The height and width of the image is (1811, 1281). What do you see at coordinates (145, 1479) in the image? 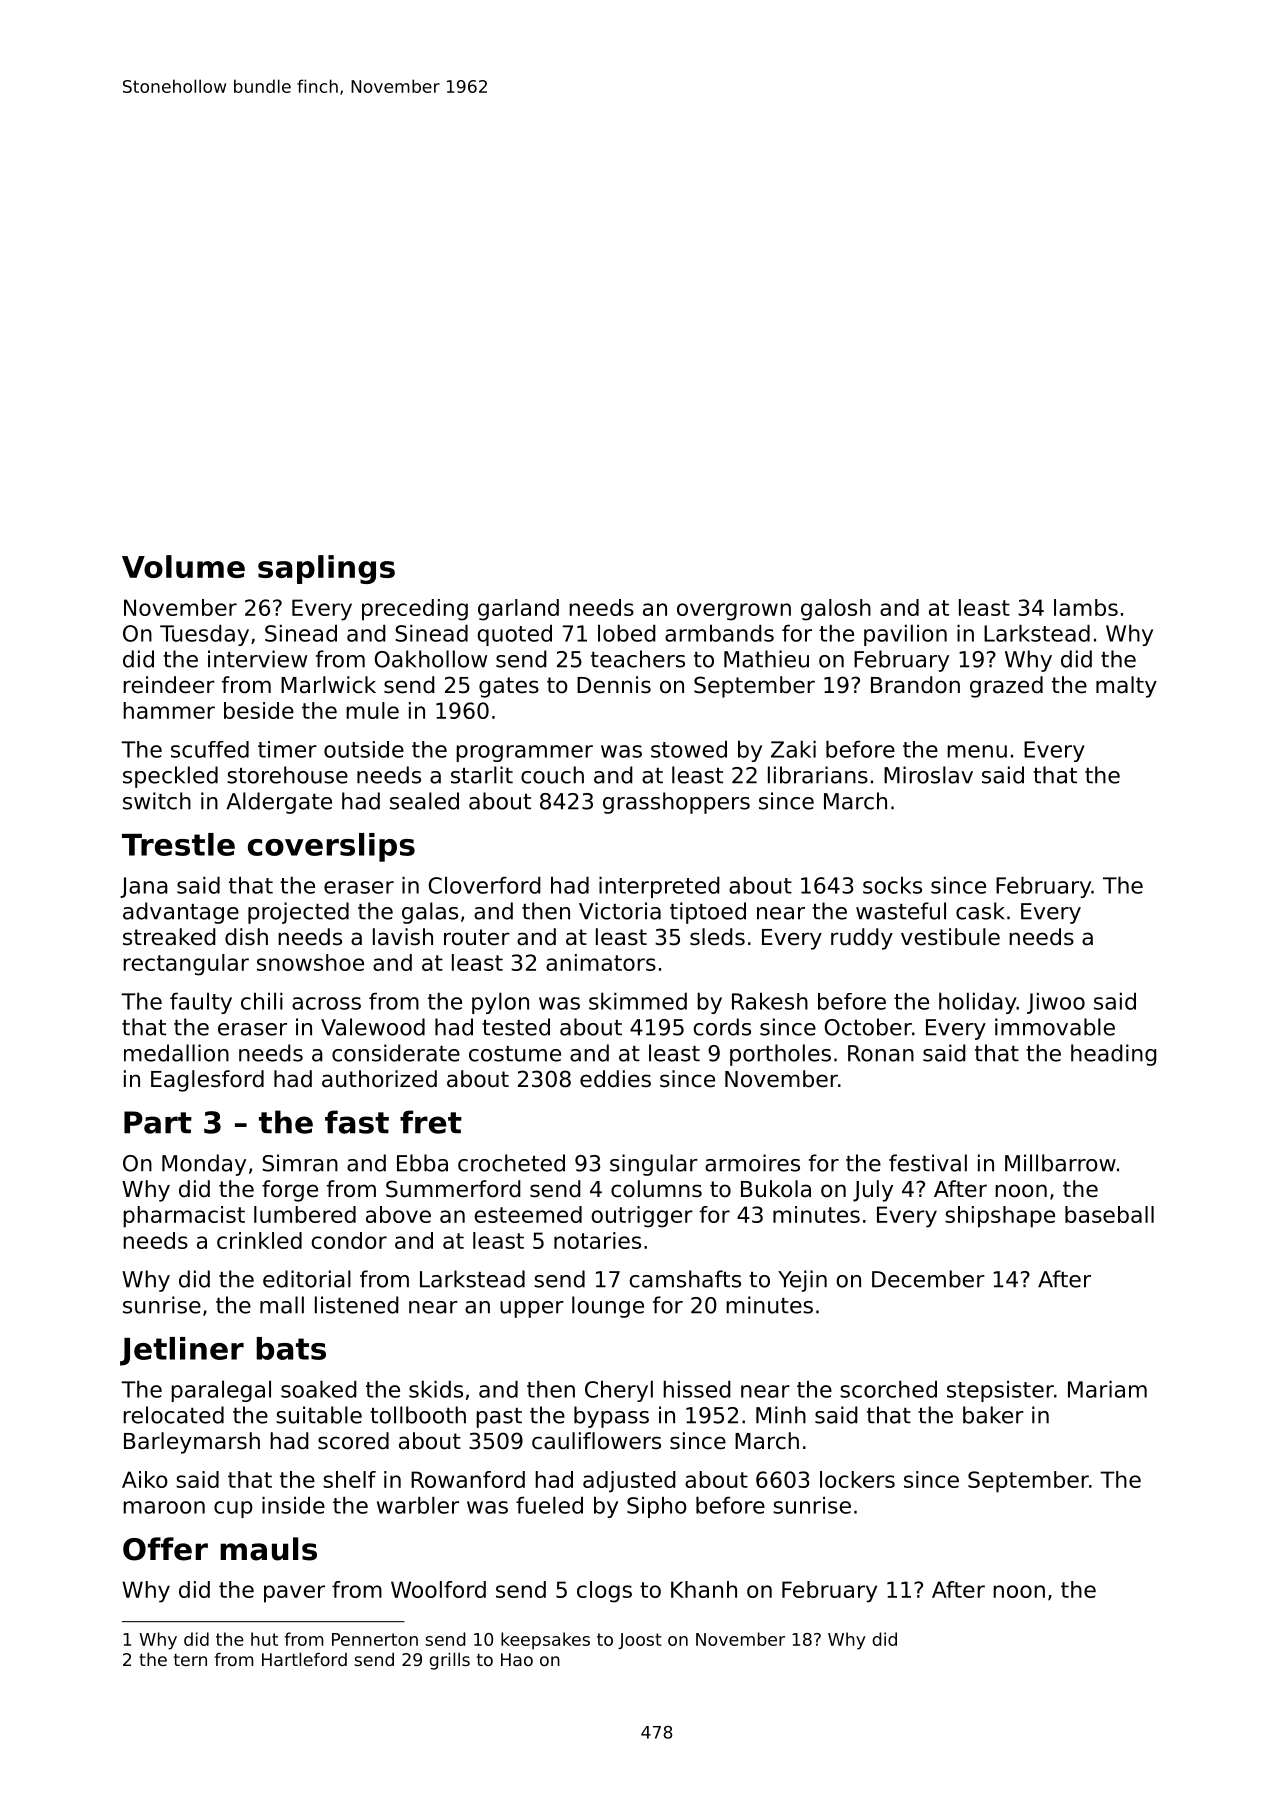
I see `Aiko` at bounding box center [145, 1479].
